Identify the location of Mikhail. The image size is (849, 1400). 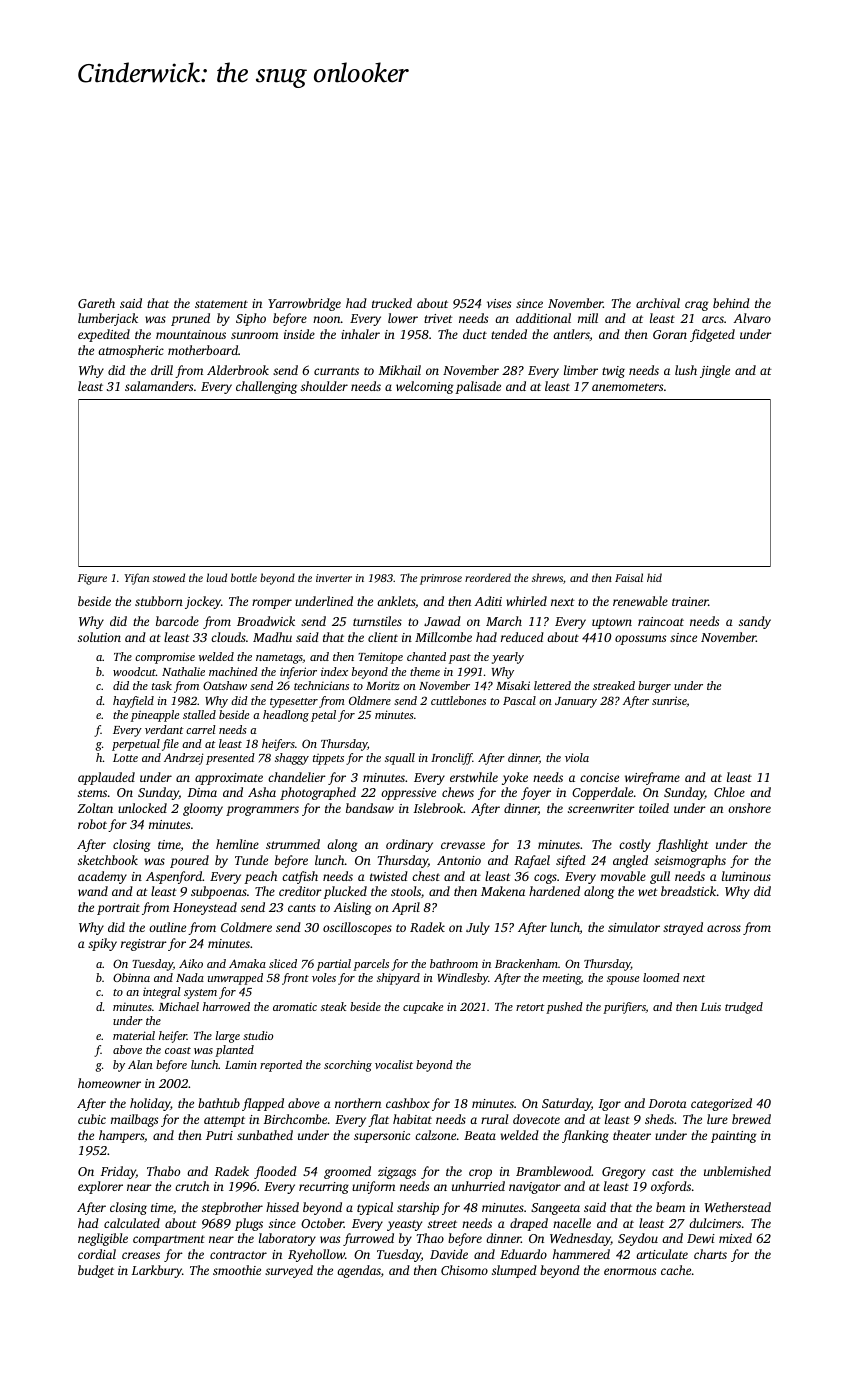
(399, 370).
